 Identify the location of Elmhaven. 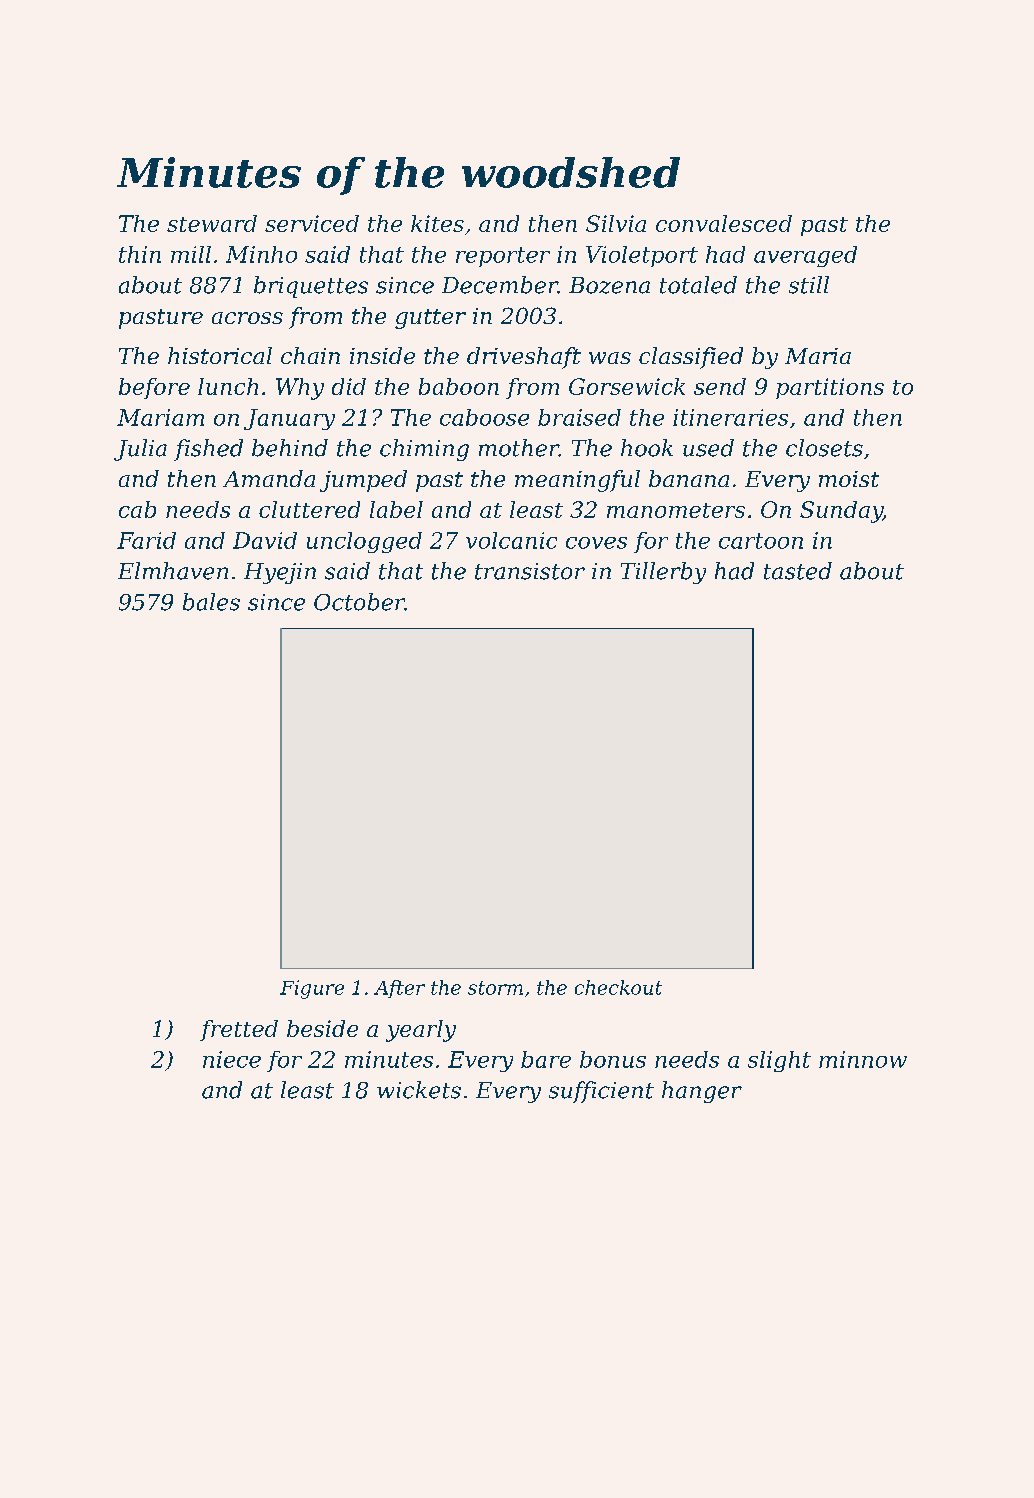
(173, 571).
